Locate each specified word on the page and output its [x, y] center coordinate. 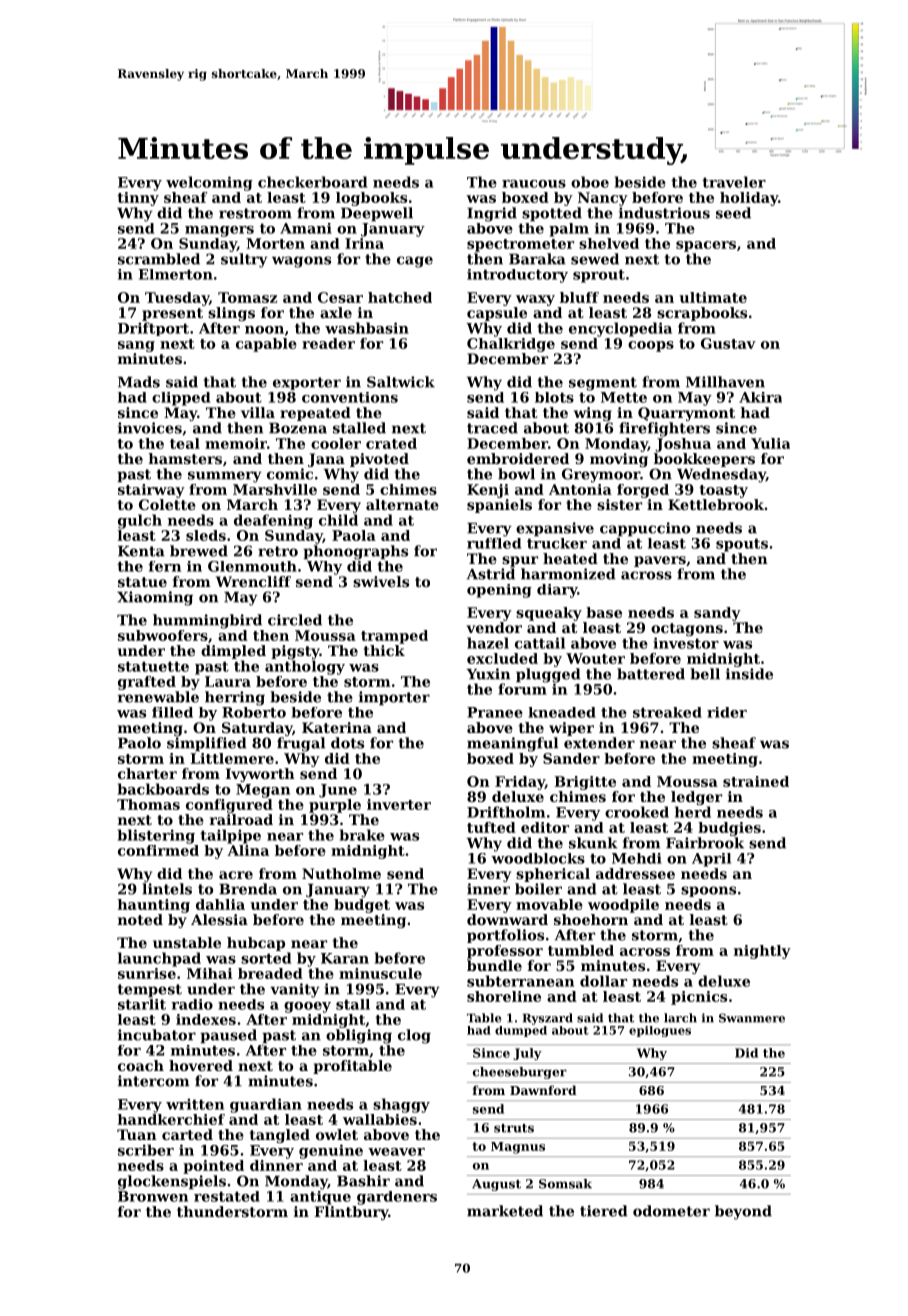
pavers [660, 561]
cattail [540, 643]
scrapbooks [702, 314]
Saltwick [401, 382]
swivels [381, 581]
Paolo [139, 743]
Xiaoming [155, 598]
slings [231, 314]
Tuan [137, 1134]
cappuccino [645, 529]
